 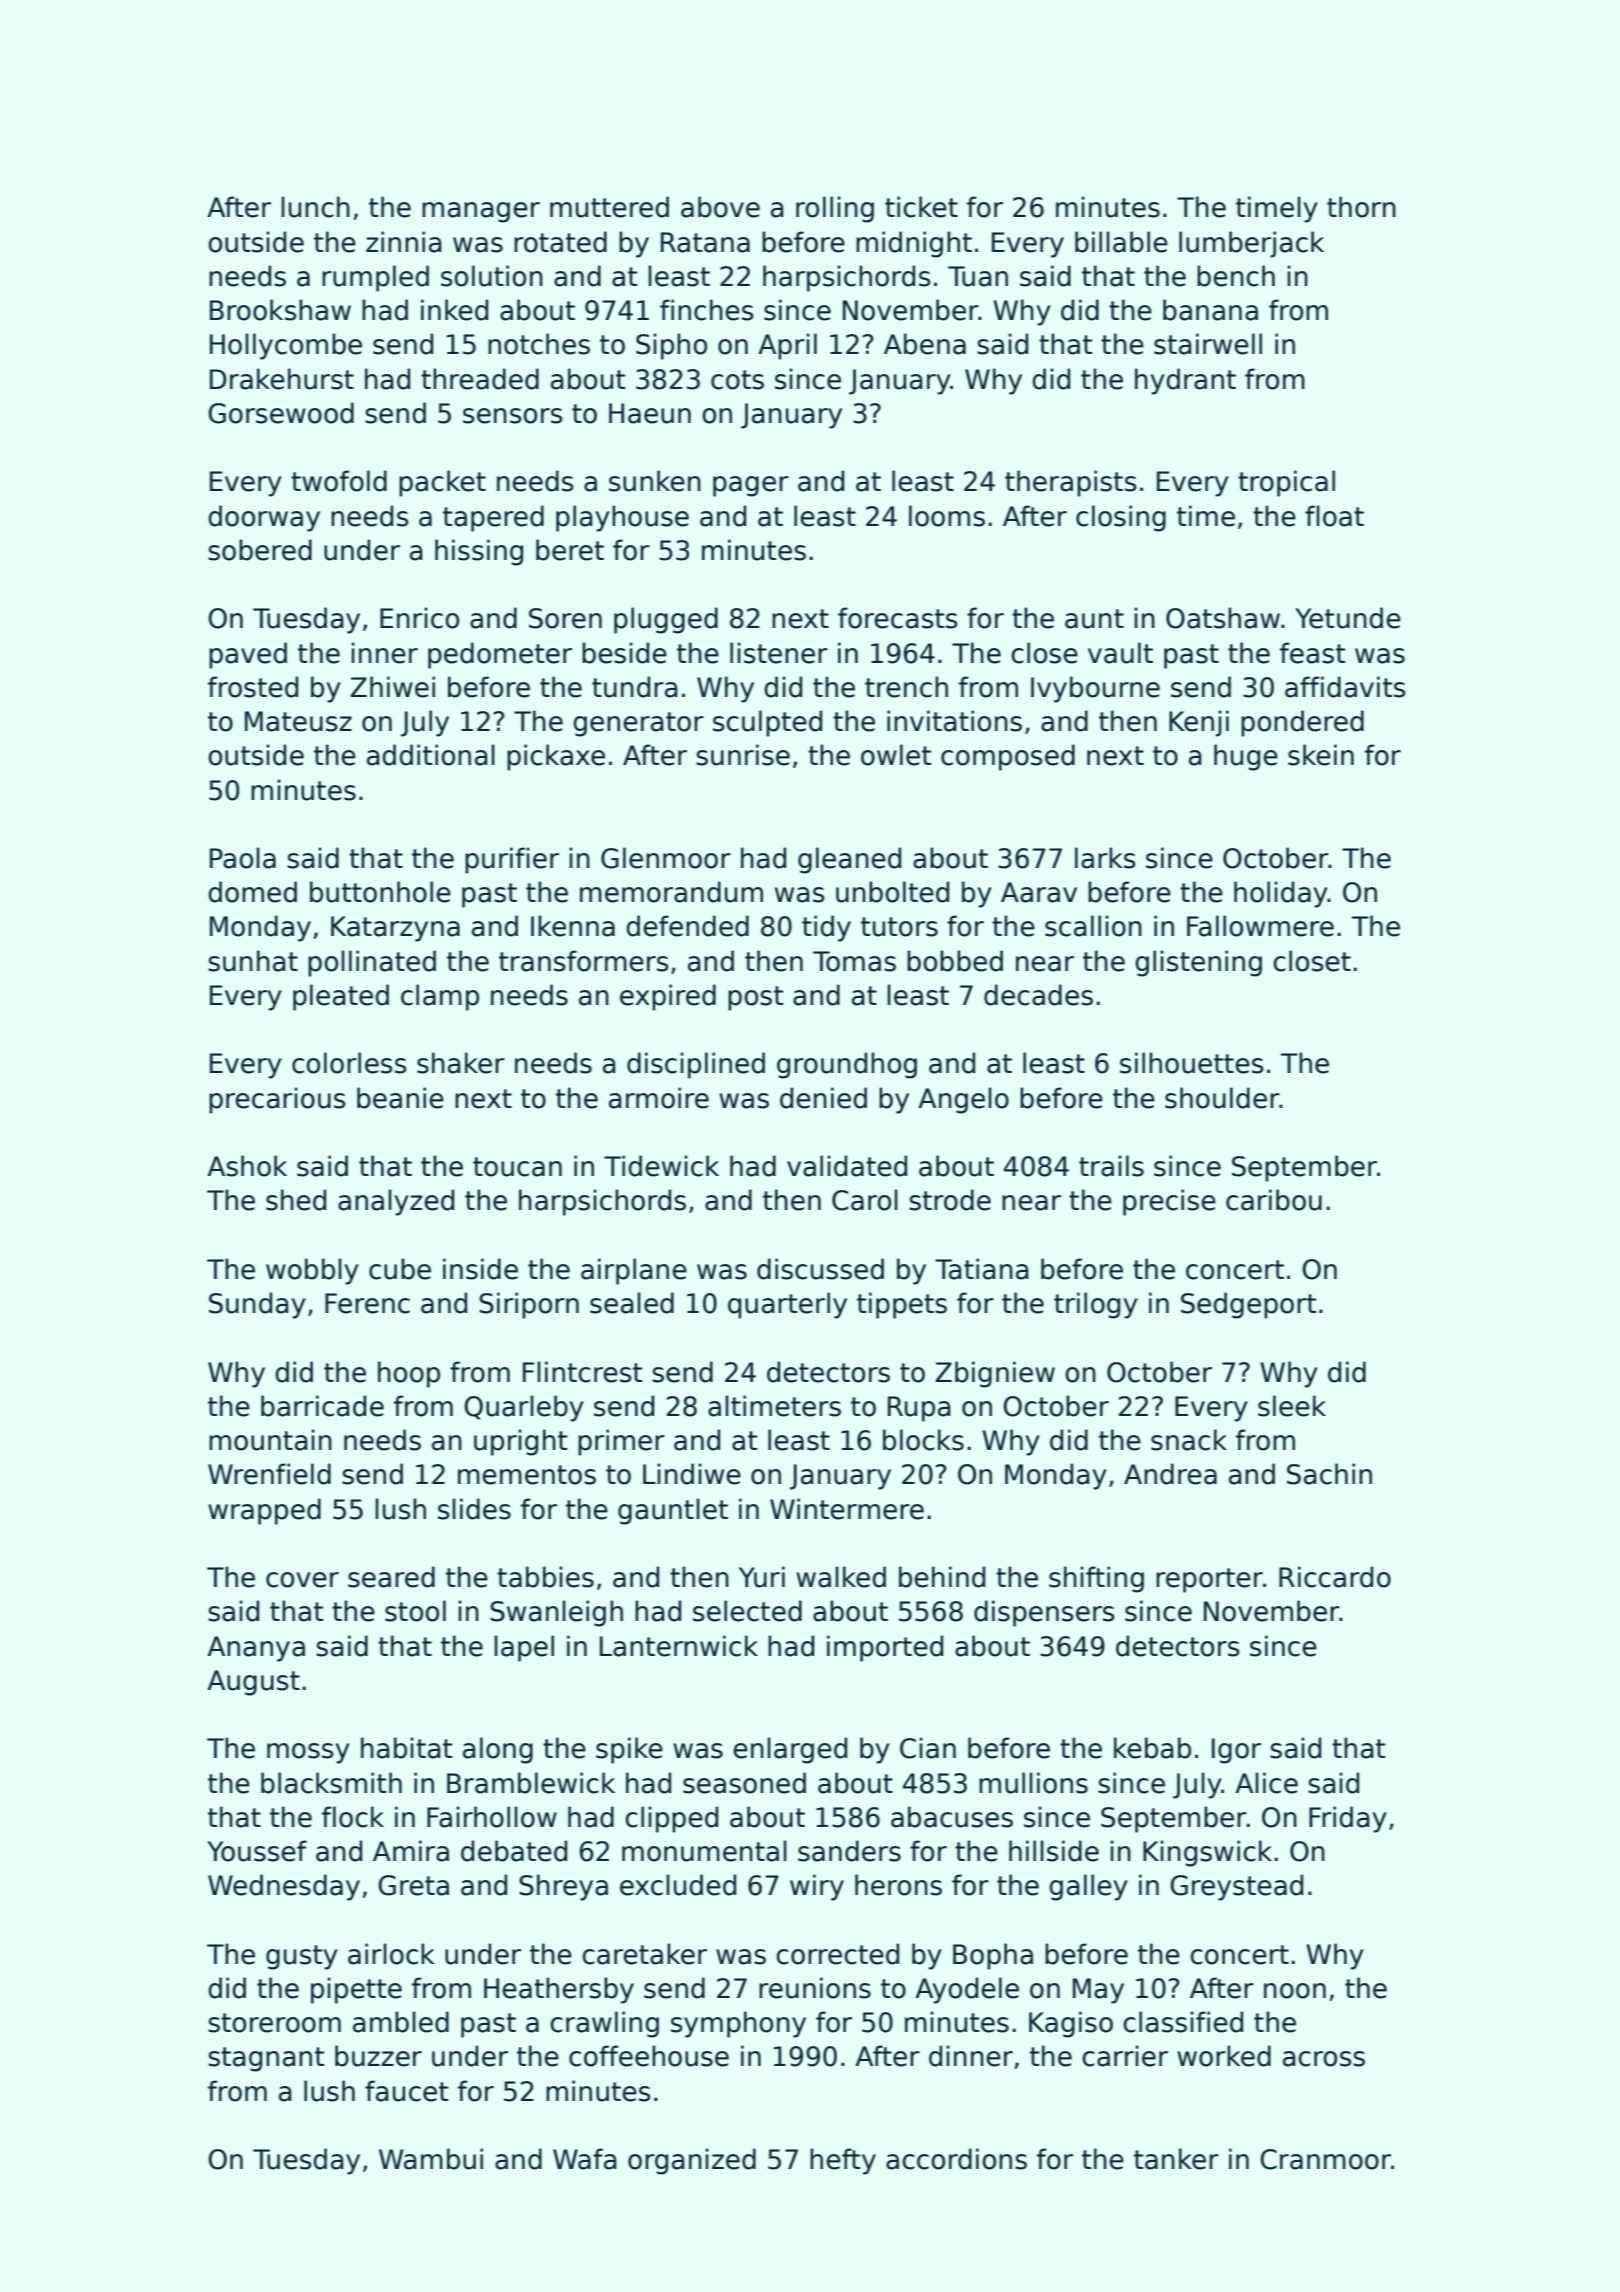 I want to click on tropical, so click(x=1286, y=483).
